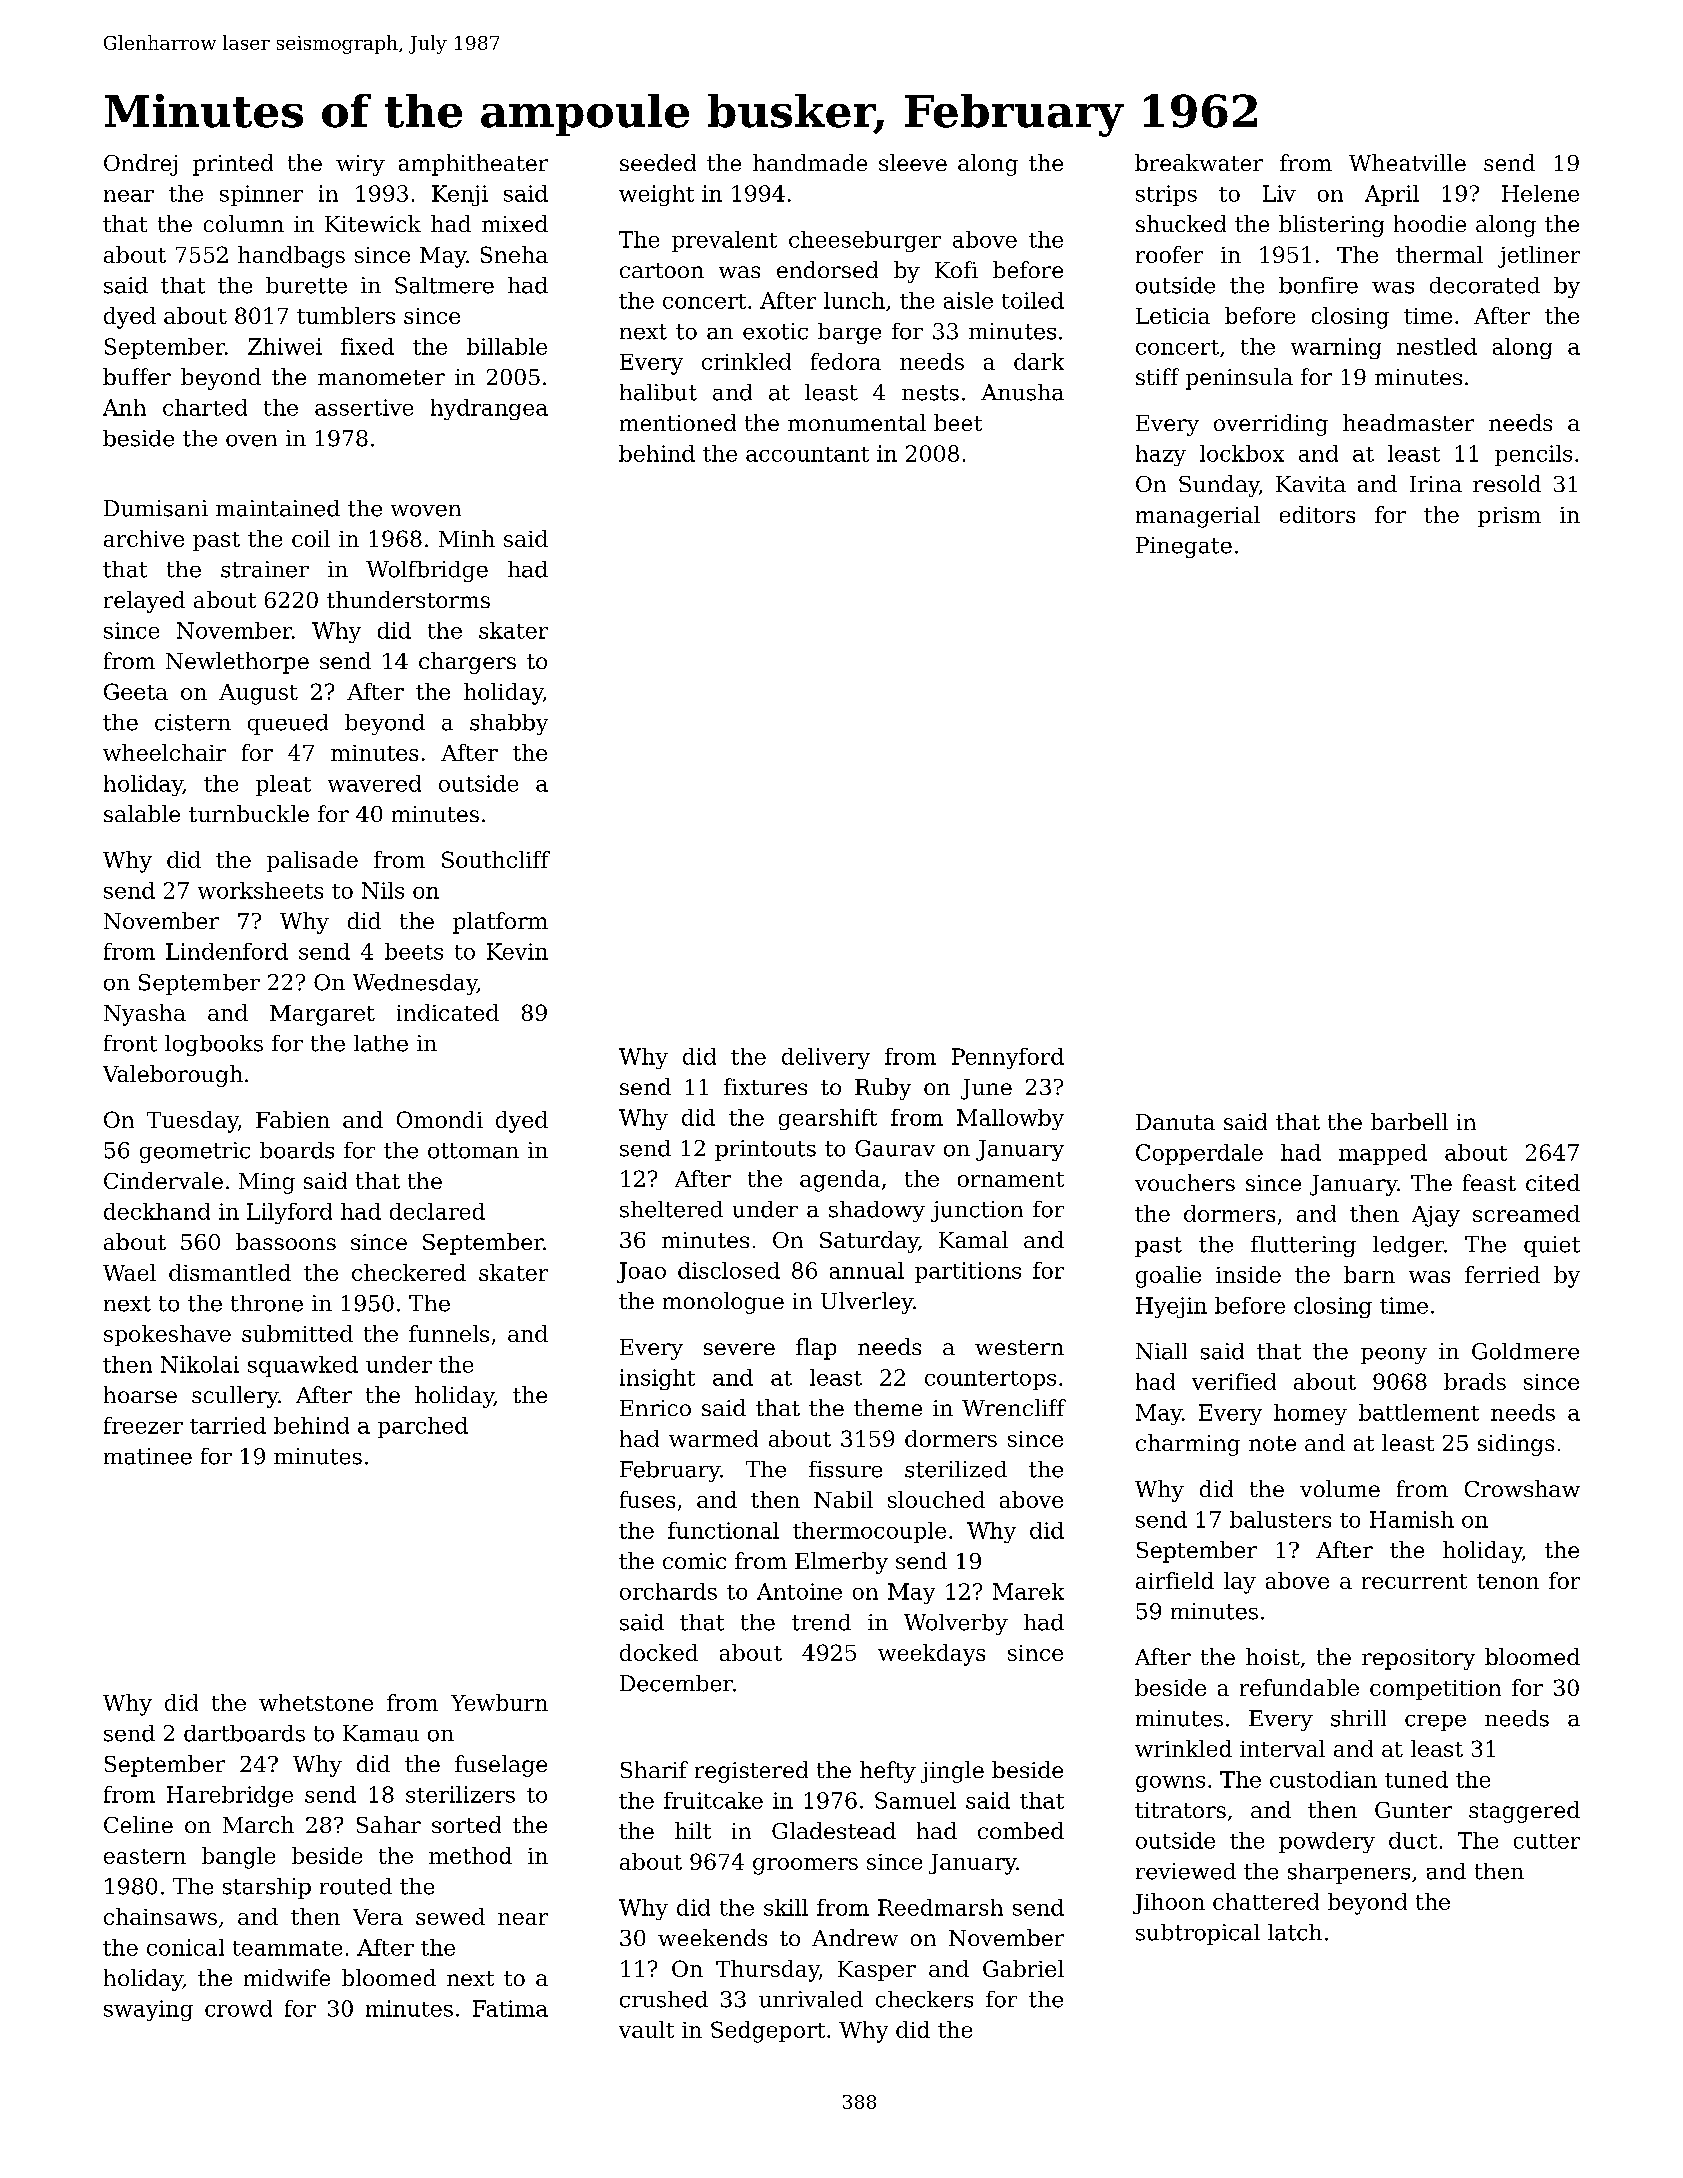 This image has width=1683, height=2178. What do you see at coordinates (467, 663) in the image?
I see `chargers` at bounding box center [467, 663].
